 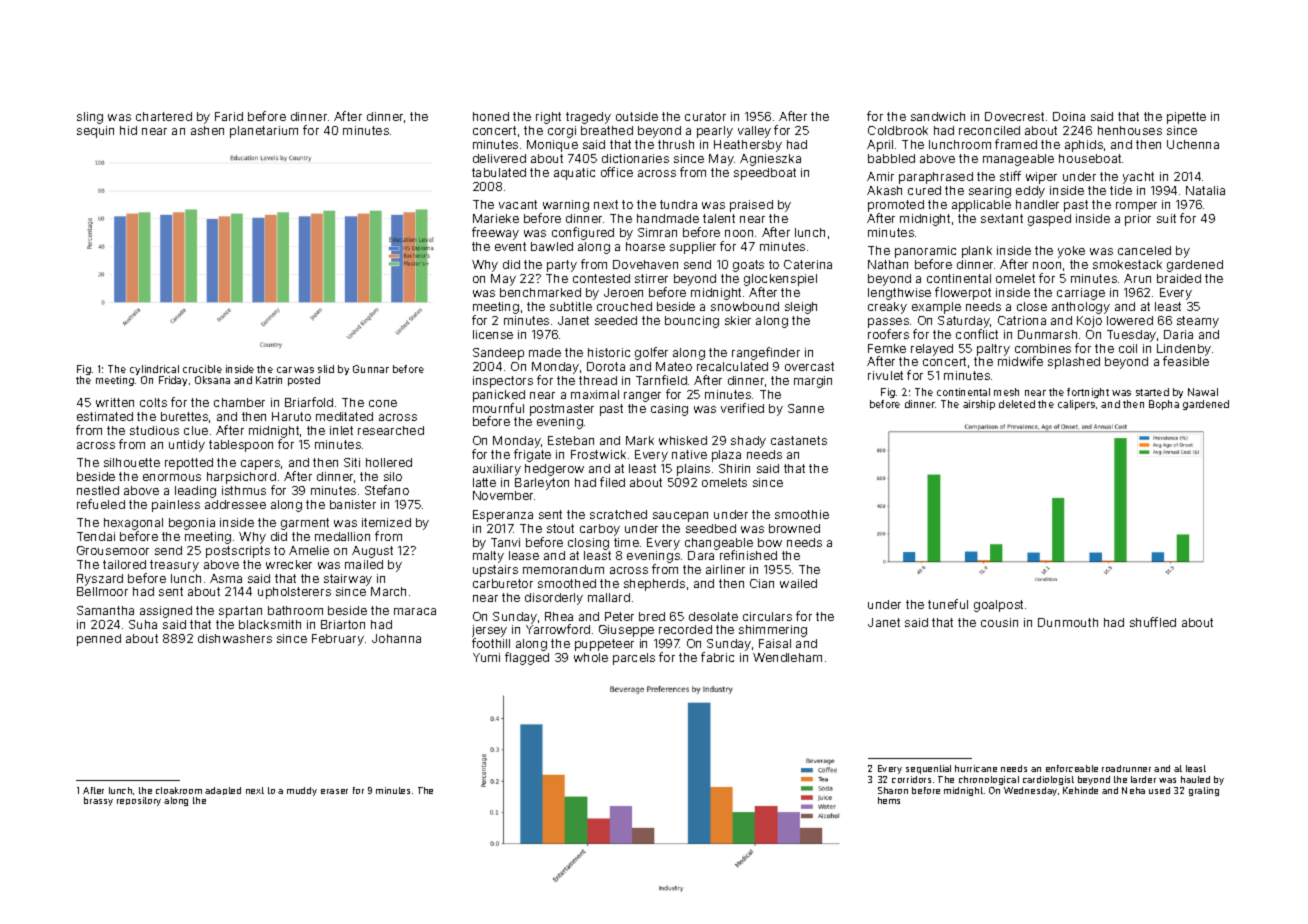 What do you see at coordinates (601, 278) in the page?
I see `contested` at bounding box center [601, 278].
